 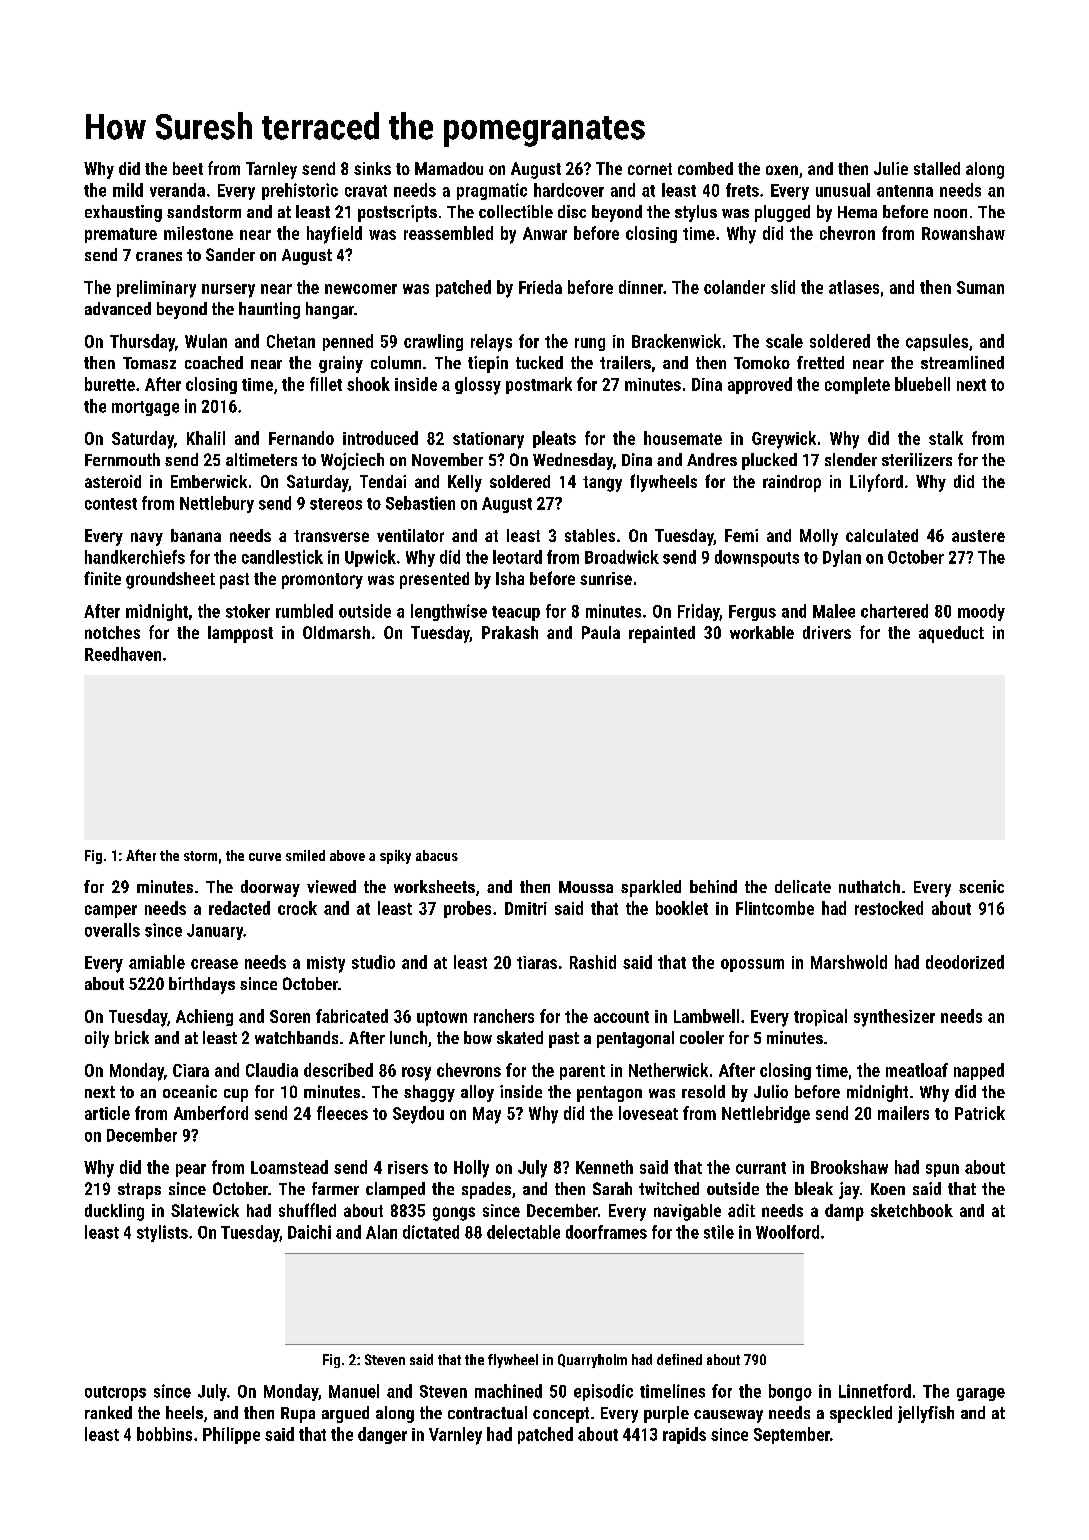 What do you see at coordinates (465, 483) in the screenshot?
I see `Kelly` at bounding box center [465, 483].
